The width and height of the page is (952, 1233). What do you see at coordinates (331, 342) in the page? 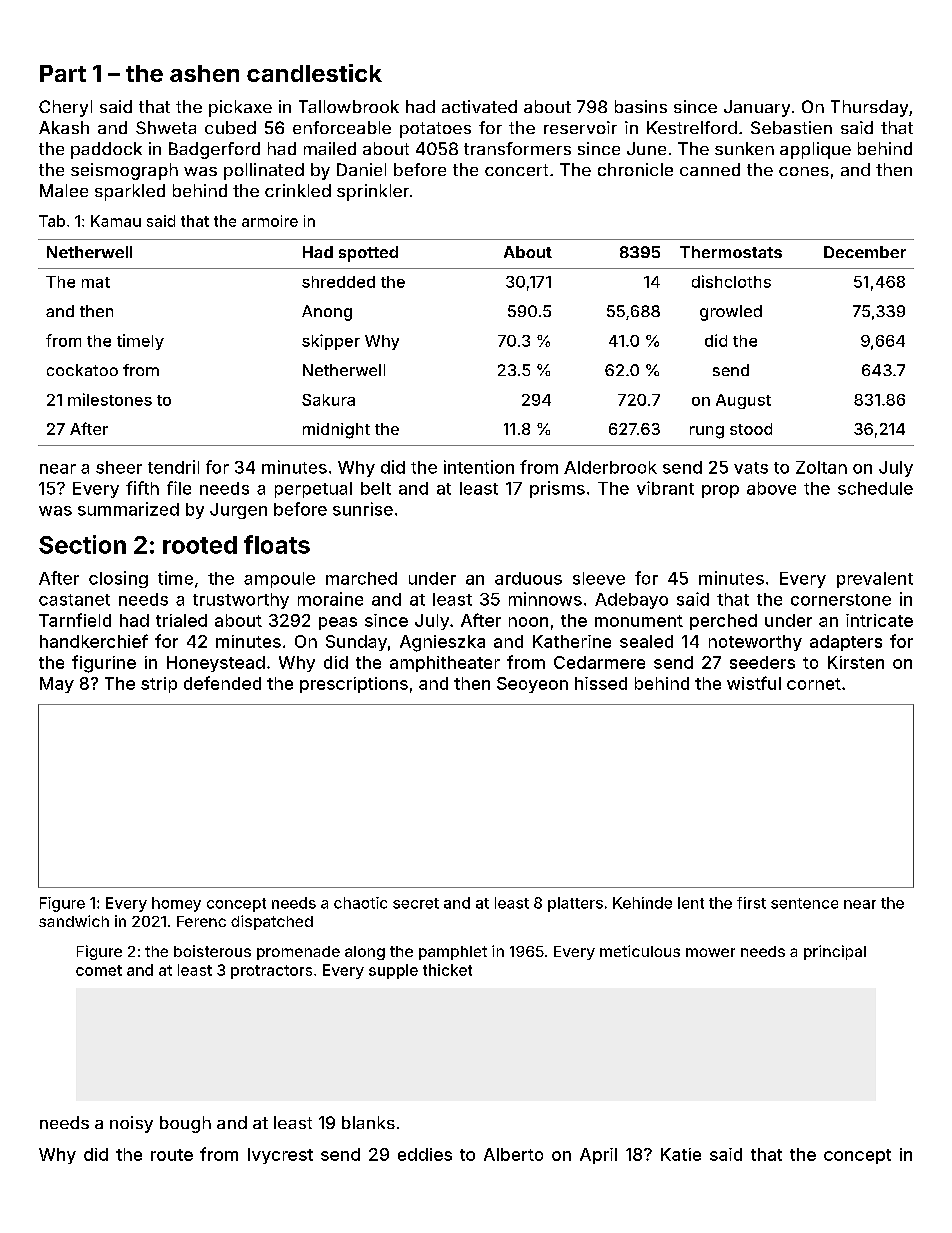
I see `skipper` at bounding box center [331, 342].
